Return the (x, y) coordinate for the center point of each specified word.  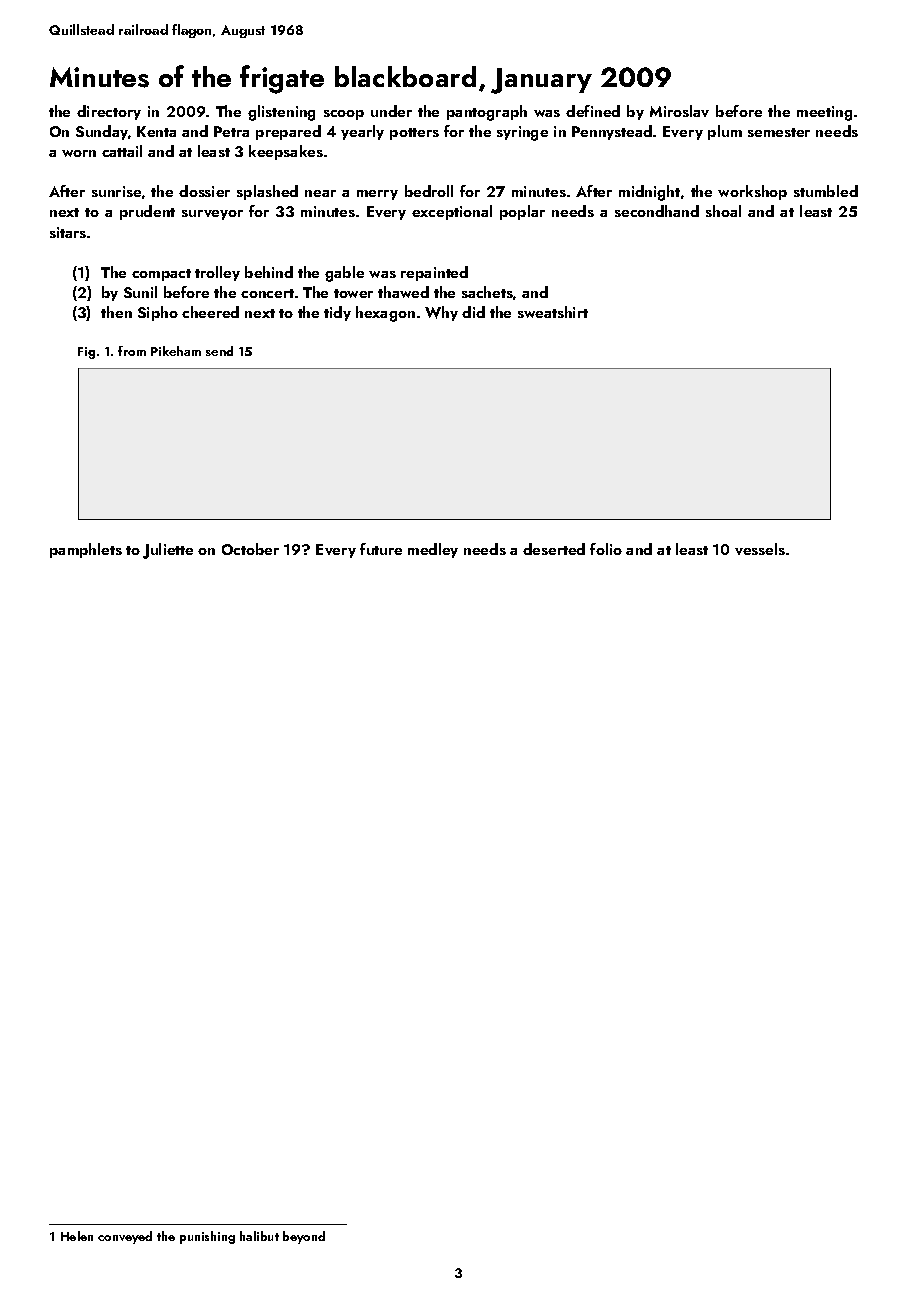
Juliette (168, 551)
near (320, 193)
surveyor (212, 215)
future (381, 549)
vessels (760, 549)
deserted (554, 549)
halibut (259, 1236)
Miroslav (679, 111)
